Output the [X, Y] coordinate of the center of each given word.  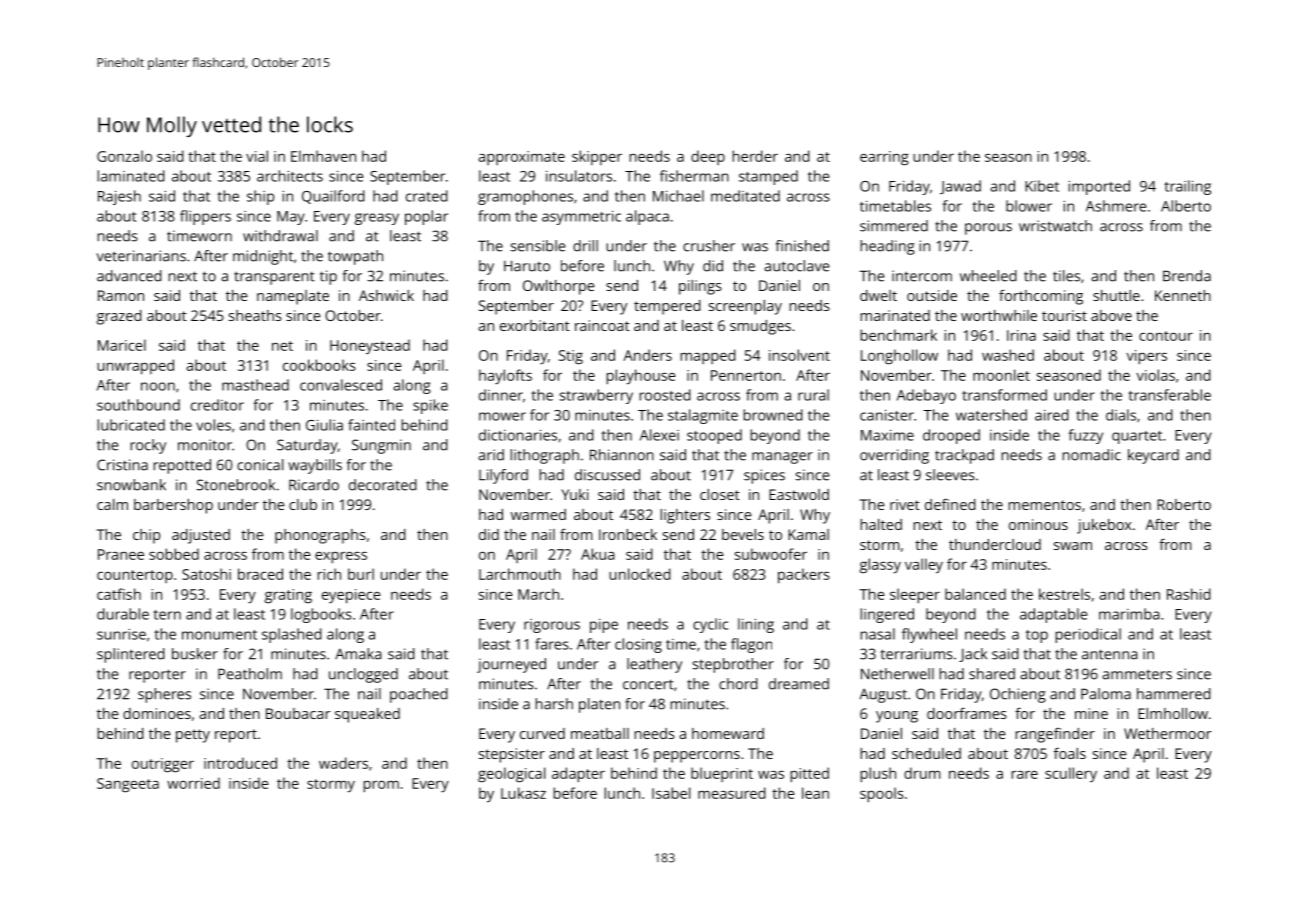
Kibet [1042, 186]
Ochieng [1018, 695]
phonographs [320, 536]
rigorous [552, 626]
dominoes [157, 713]
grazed [119, 317]
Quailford [333, 197]
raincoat [602, 325]
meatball [600, 733]
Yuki [574, 494]
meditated [745, 196]
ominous [1038, 524]
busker [195, 654]
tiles [1066, 276]
